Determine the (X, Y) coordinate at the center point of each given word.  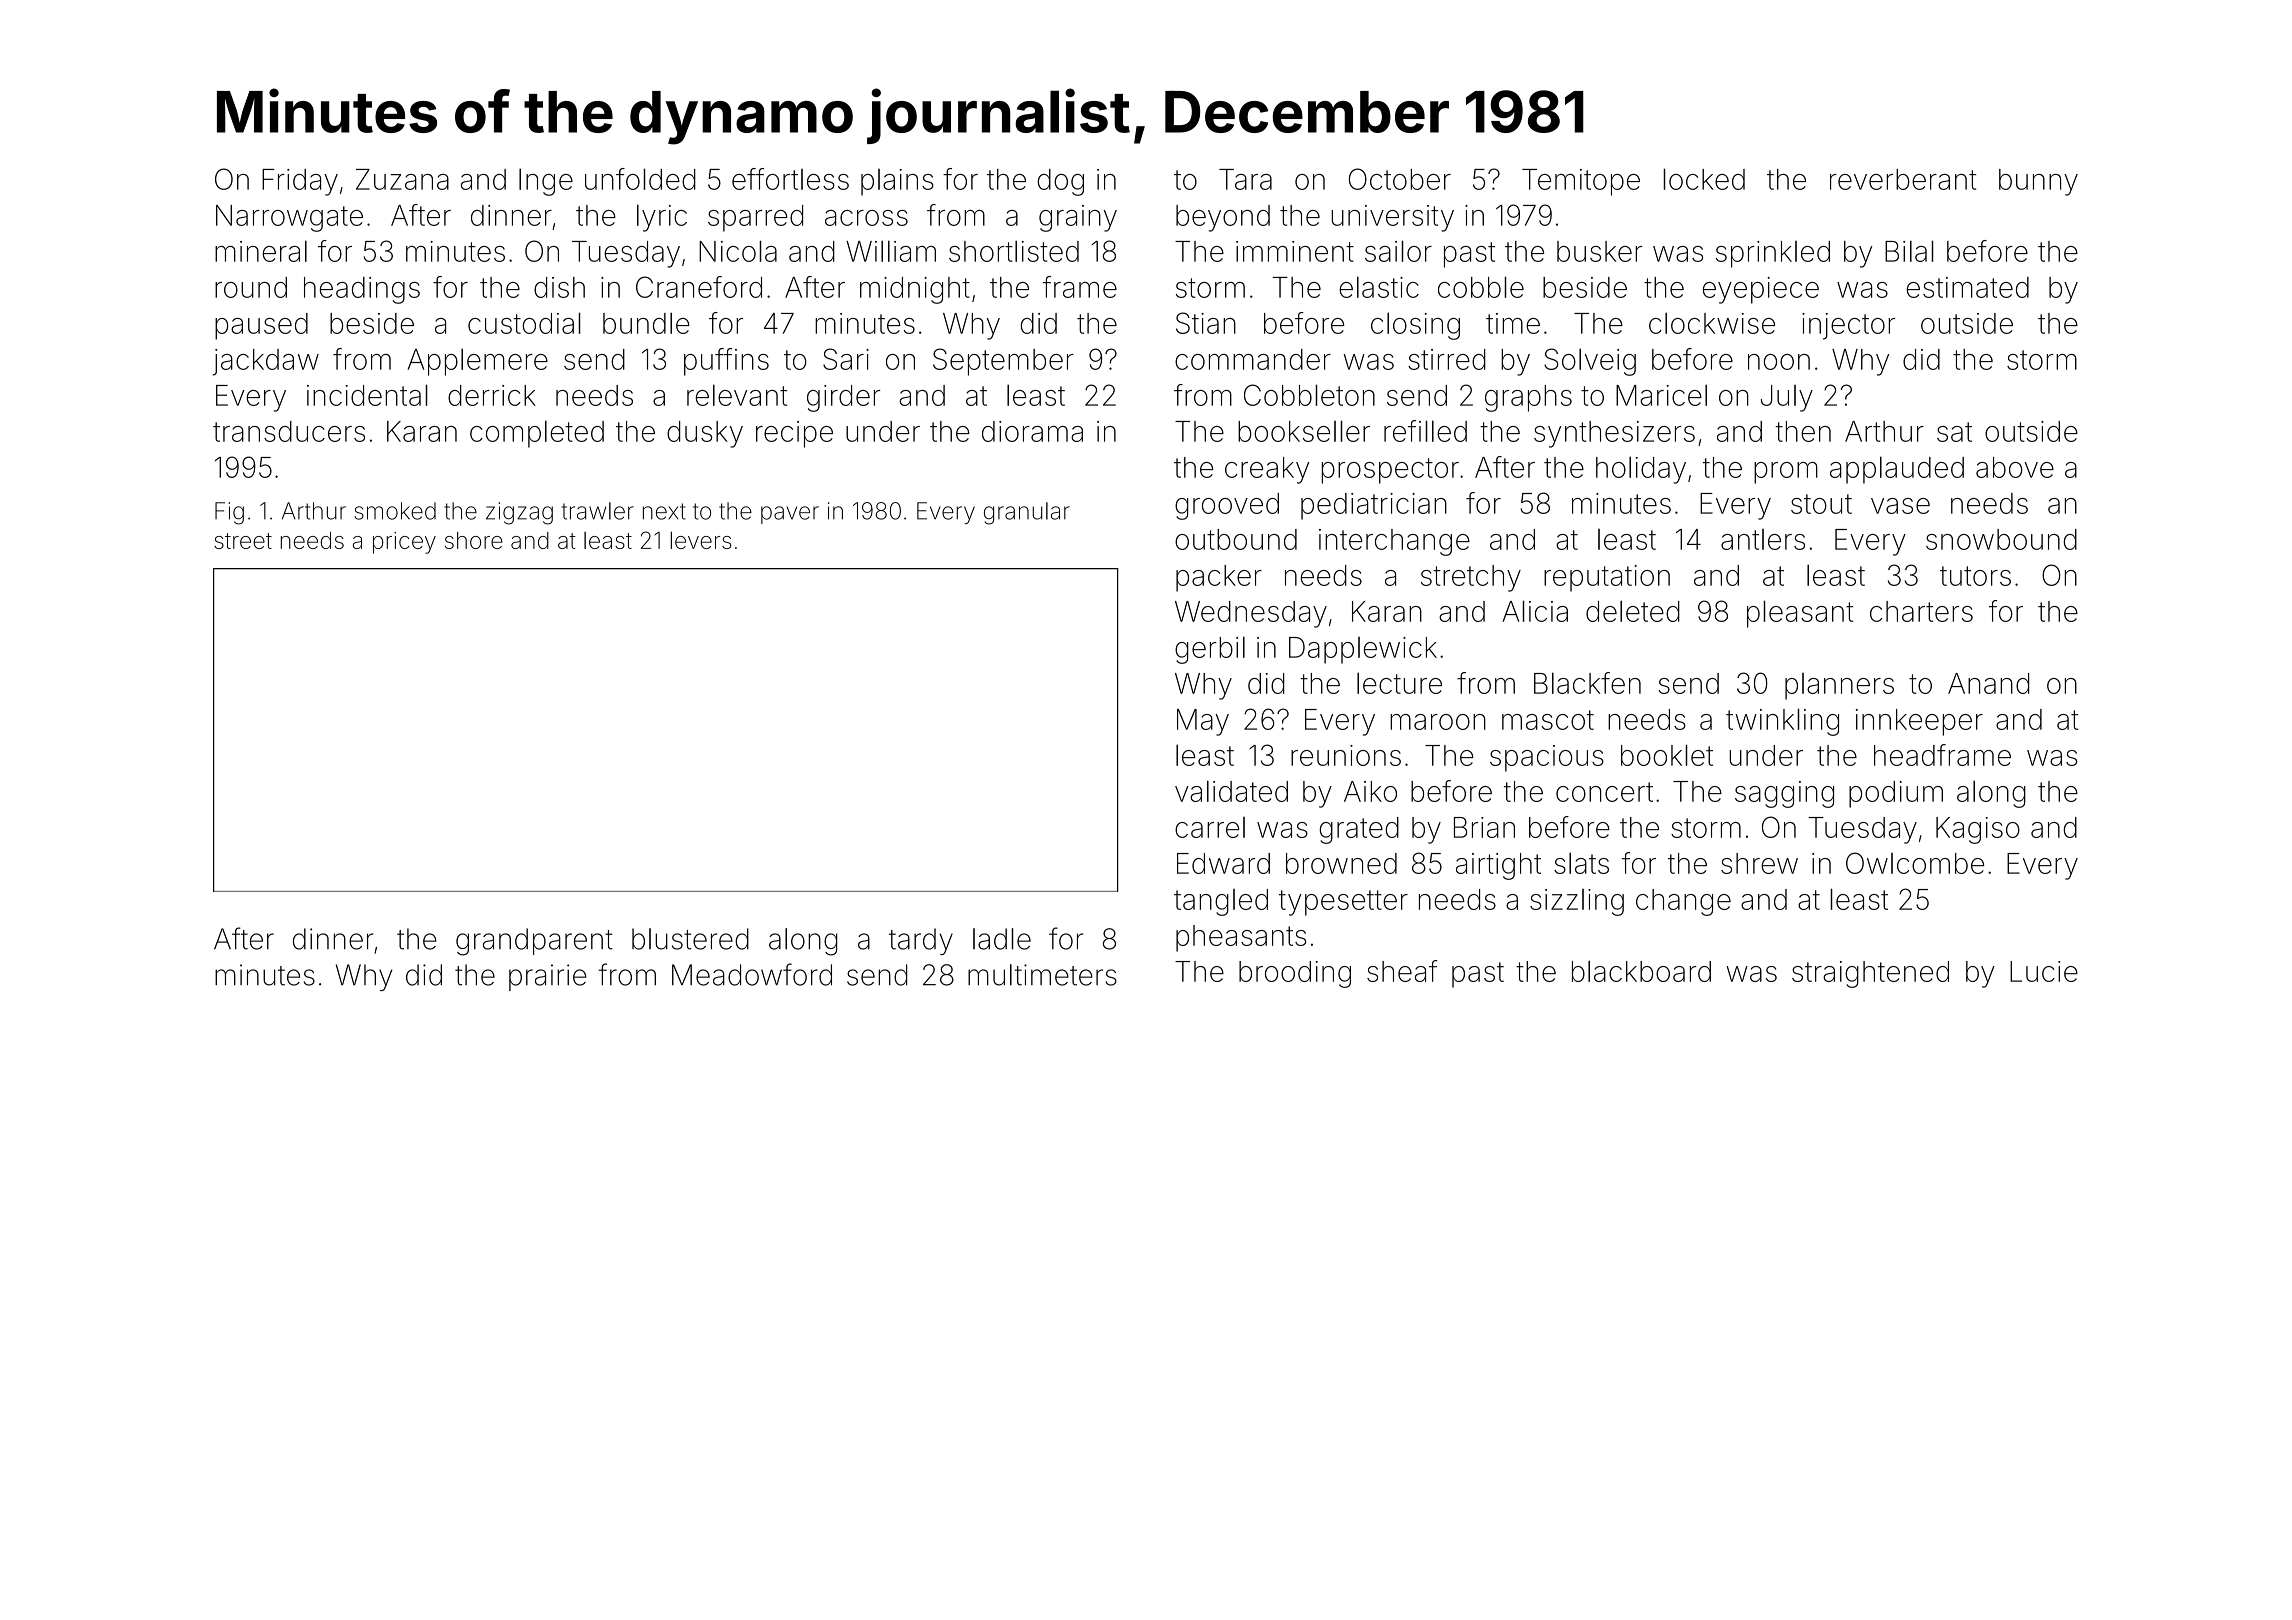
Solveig (1590, 362)
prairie (548, 977)
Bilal (1909, 251)
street (243, 541)
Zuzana (402, 179)
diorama (1032, 431)
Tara (1245, 179)
